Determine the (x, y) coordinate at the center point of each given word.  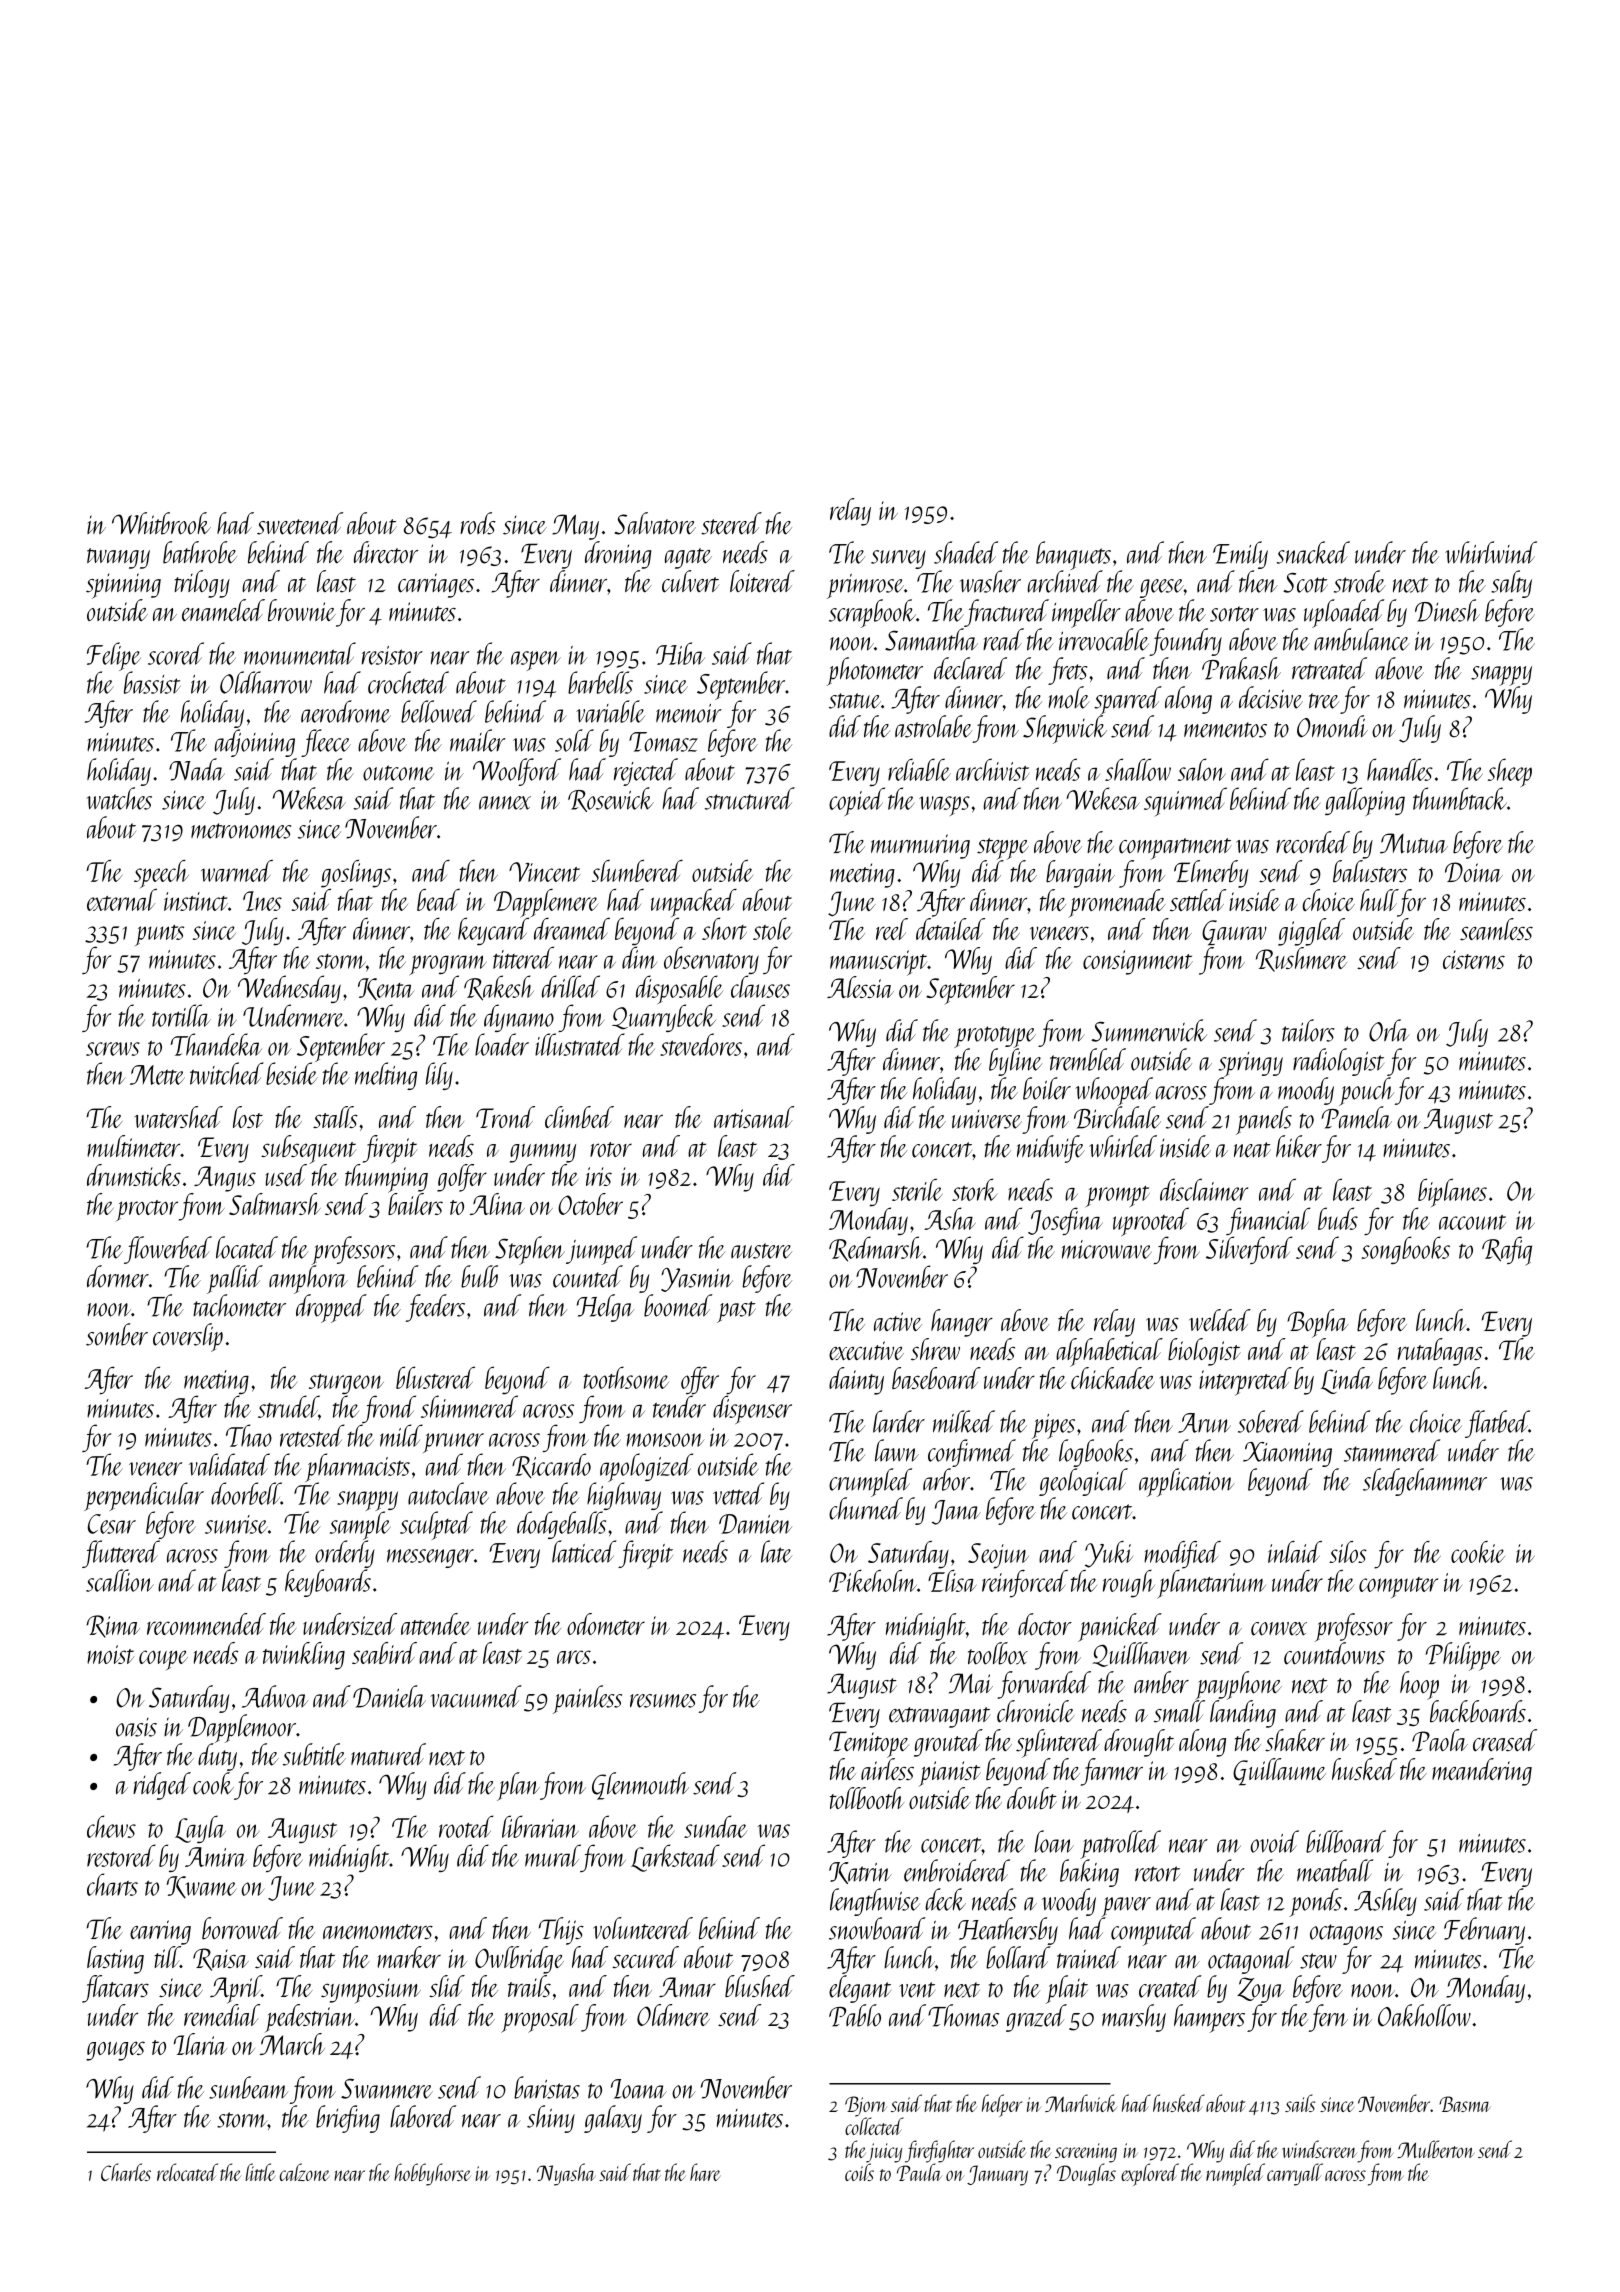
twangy (118, 558)
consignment (1138, 962)
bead (438, 900)
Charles (126, 2172)
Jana (956, 1512)
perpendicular (144, 1496)
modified (1182, 1555)
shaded (966, 552)
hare (705, 2172)
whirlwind (1491, 552)
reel (892, 929)
